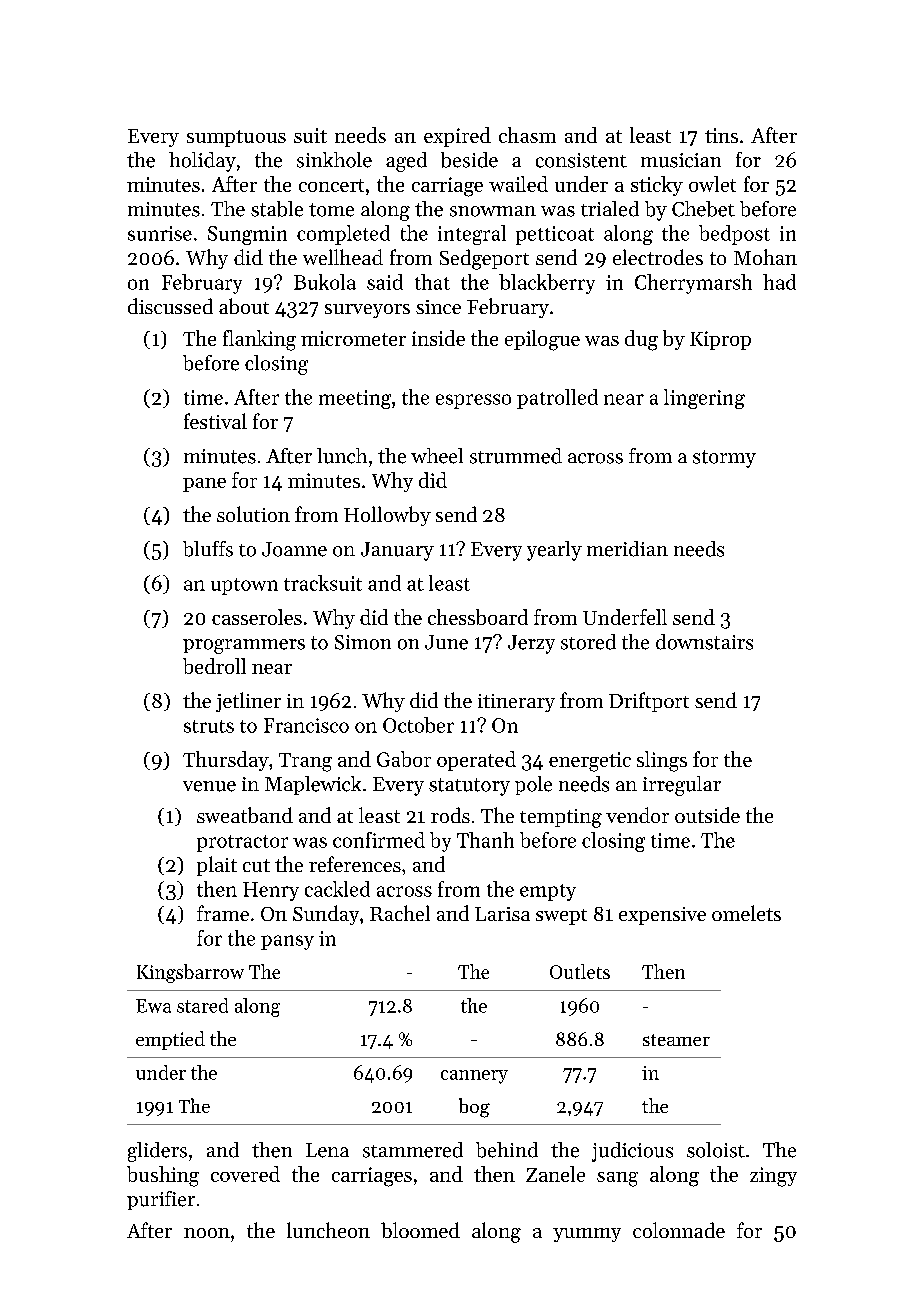 The width and height of the screenshot is (924, 1314). Describe the element at coordinates (437, 456) in the screenshot. I see `wheel` at that location.
